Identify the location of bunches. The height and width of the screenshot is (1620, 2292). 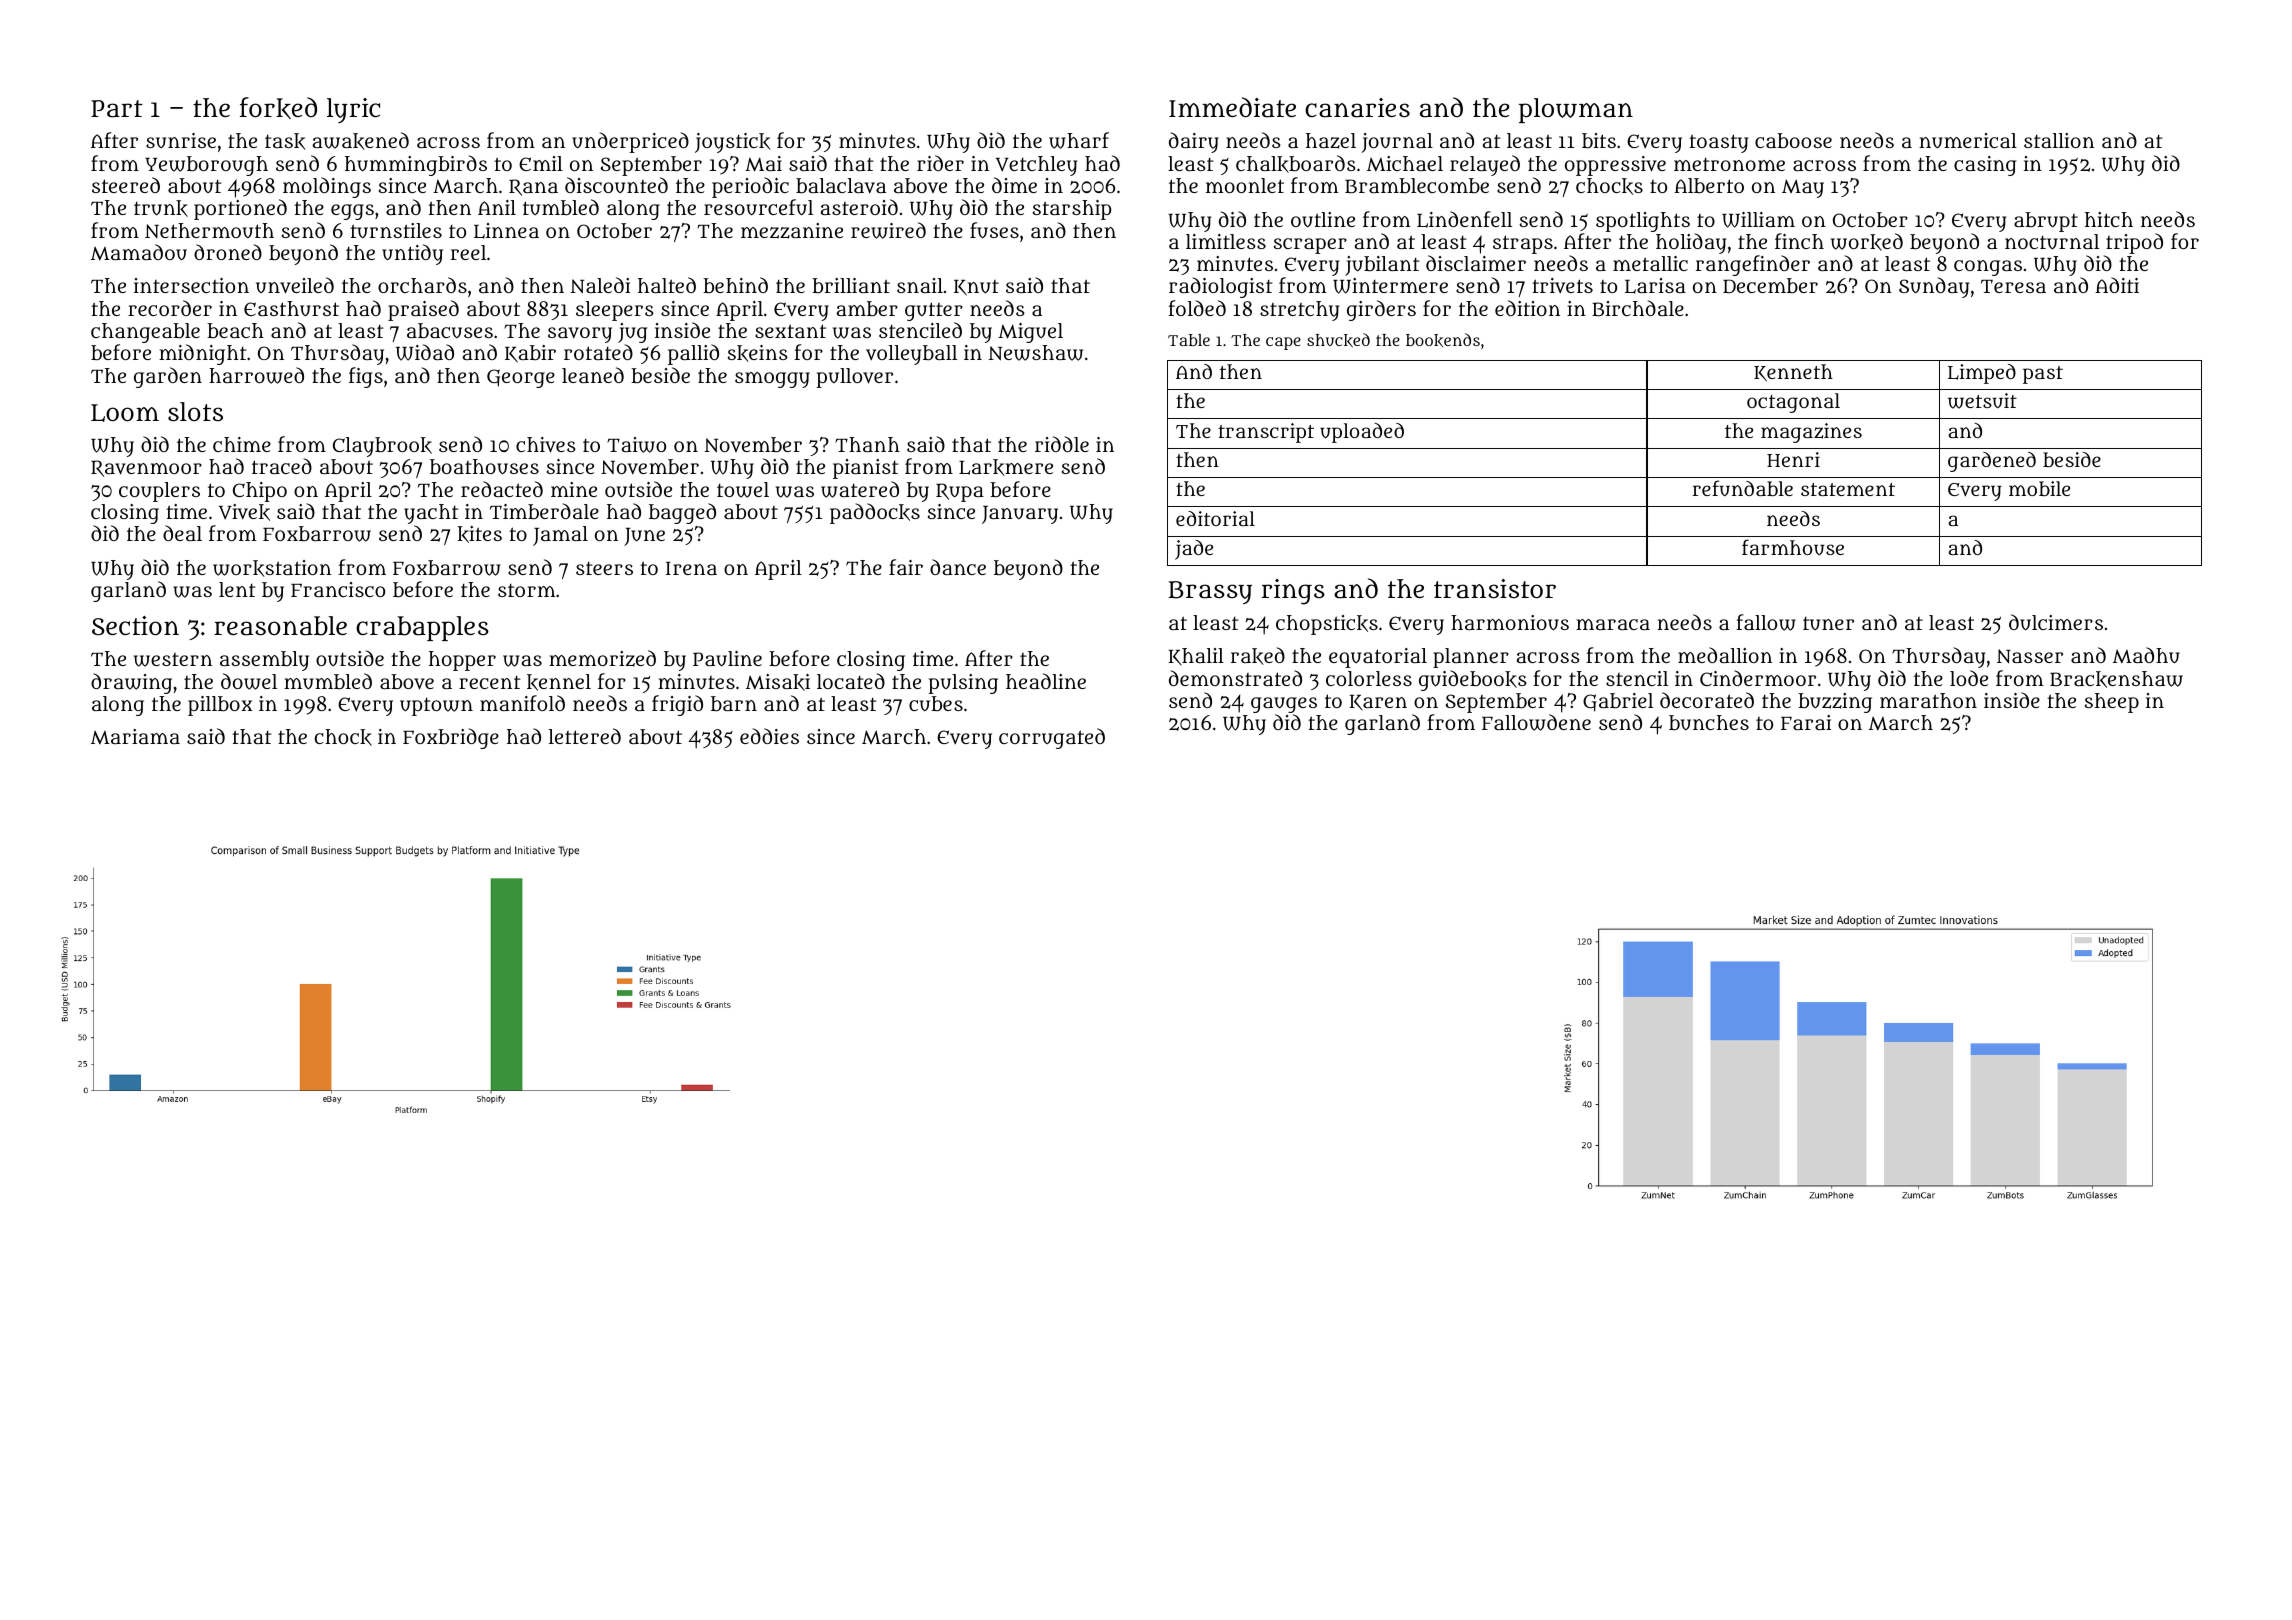
(1709, 722).
